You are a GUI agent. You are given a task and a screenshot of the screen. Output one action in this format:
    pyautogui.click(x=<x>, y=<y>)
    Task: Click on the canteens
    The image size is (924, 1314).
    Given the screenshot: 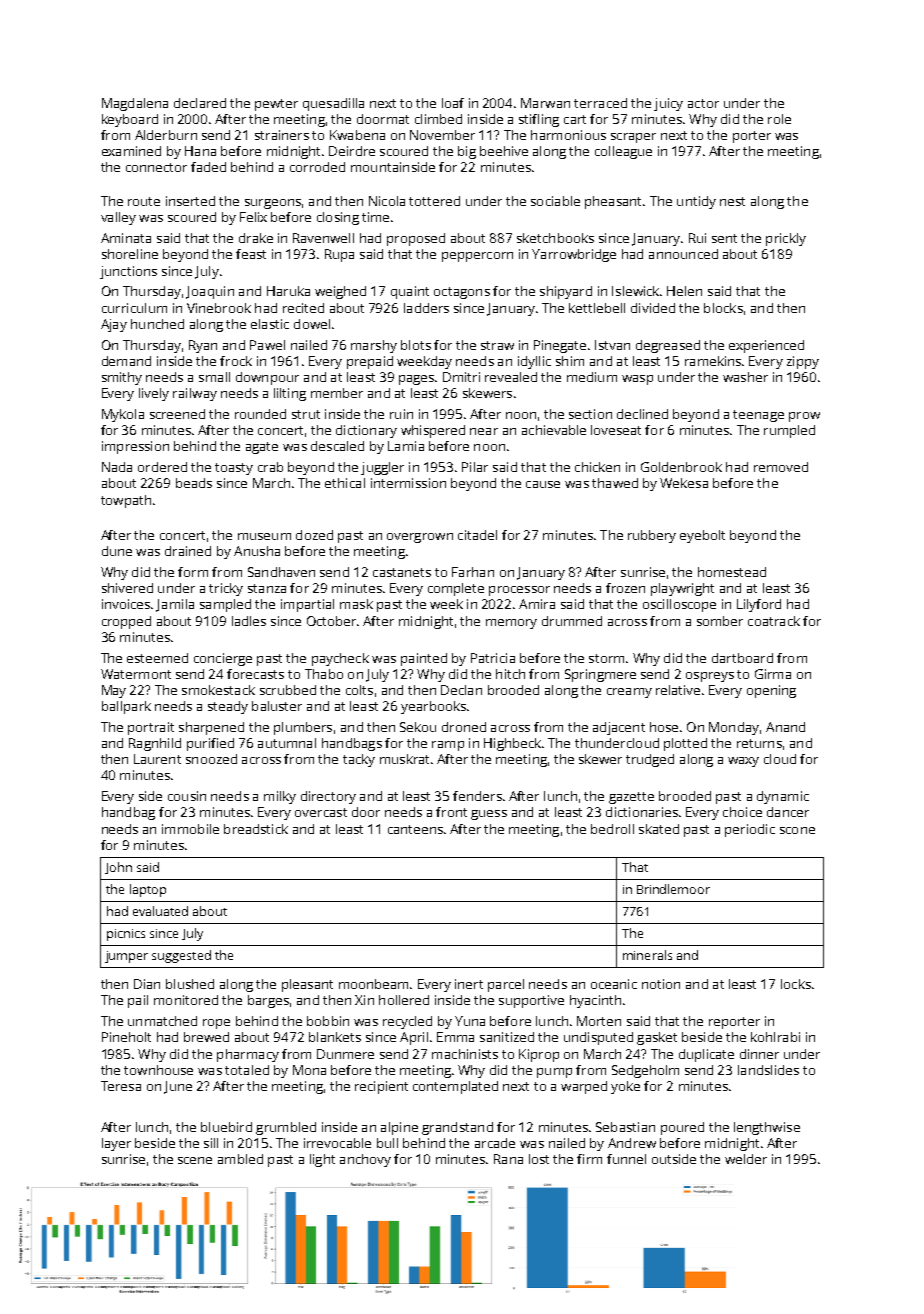 What is the action you would take?
    pyautogui.click(x=415, y=829)
